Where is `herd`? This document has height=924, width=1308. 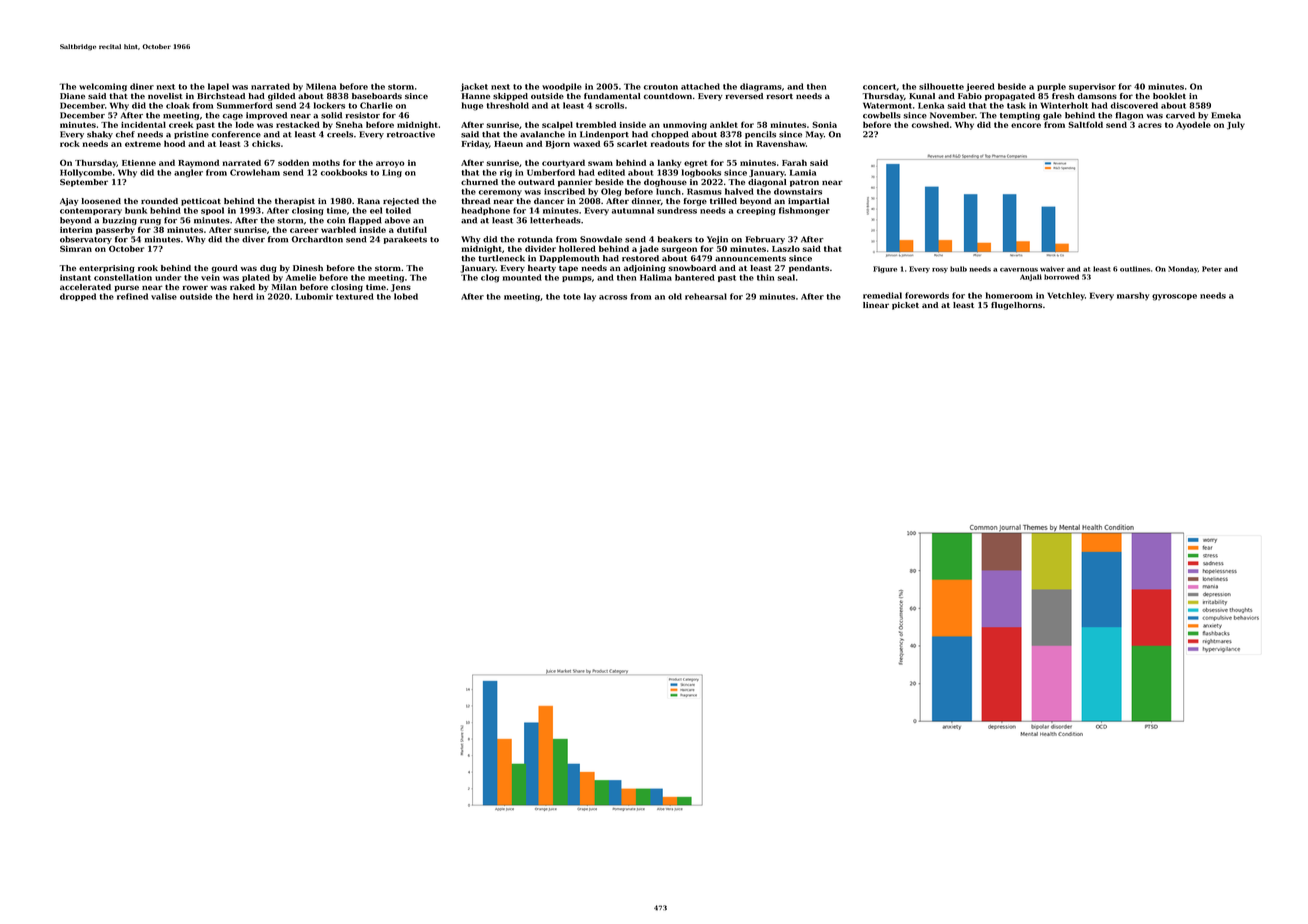 herd is located at coordinates (243, 296).
